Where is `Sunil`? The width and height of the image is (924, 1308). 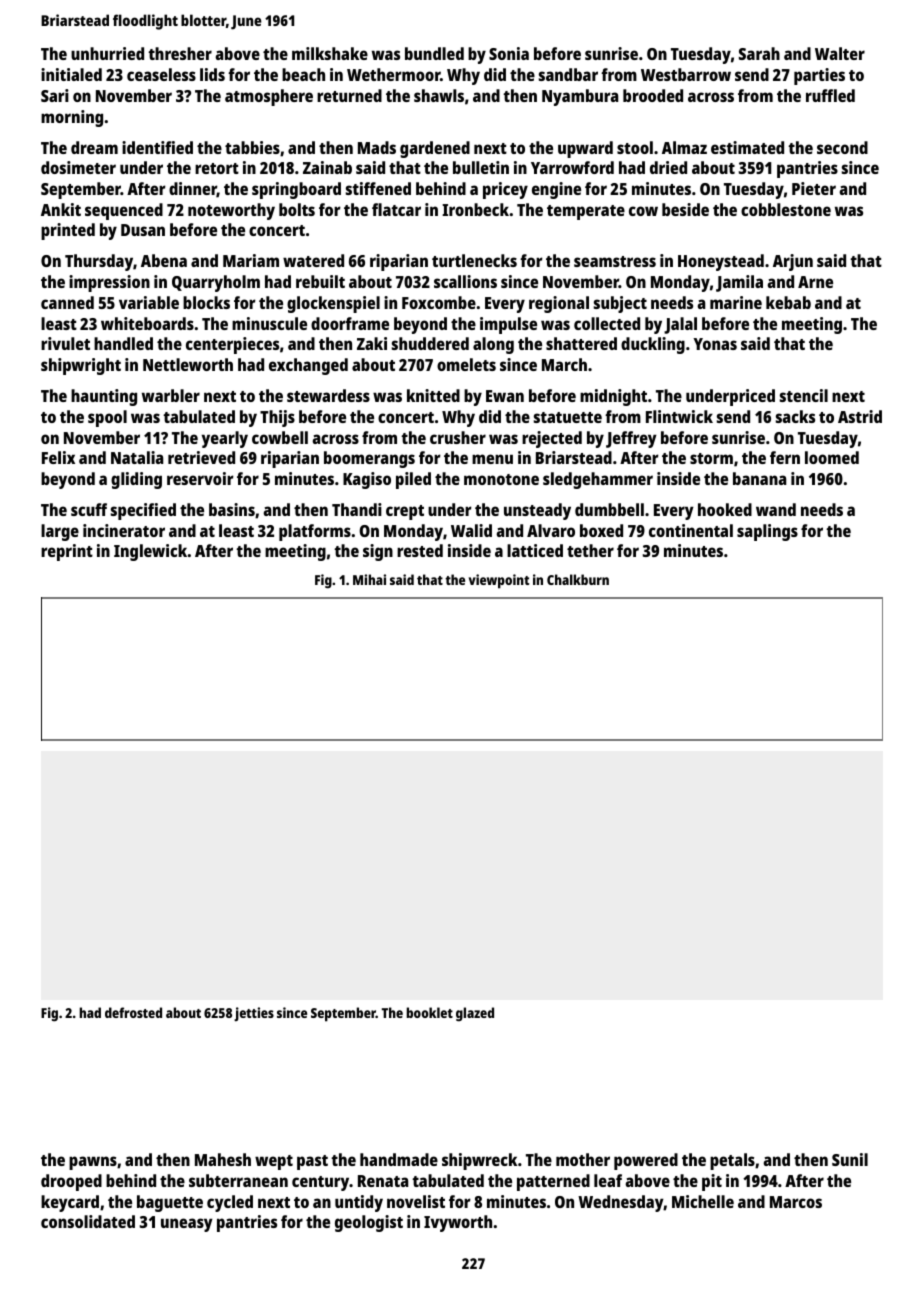 Sunil is located at coordinates (850, 1159).
